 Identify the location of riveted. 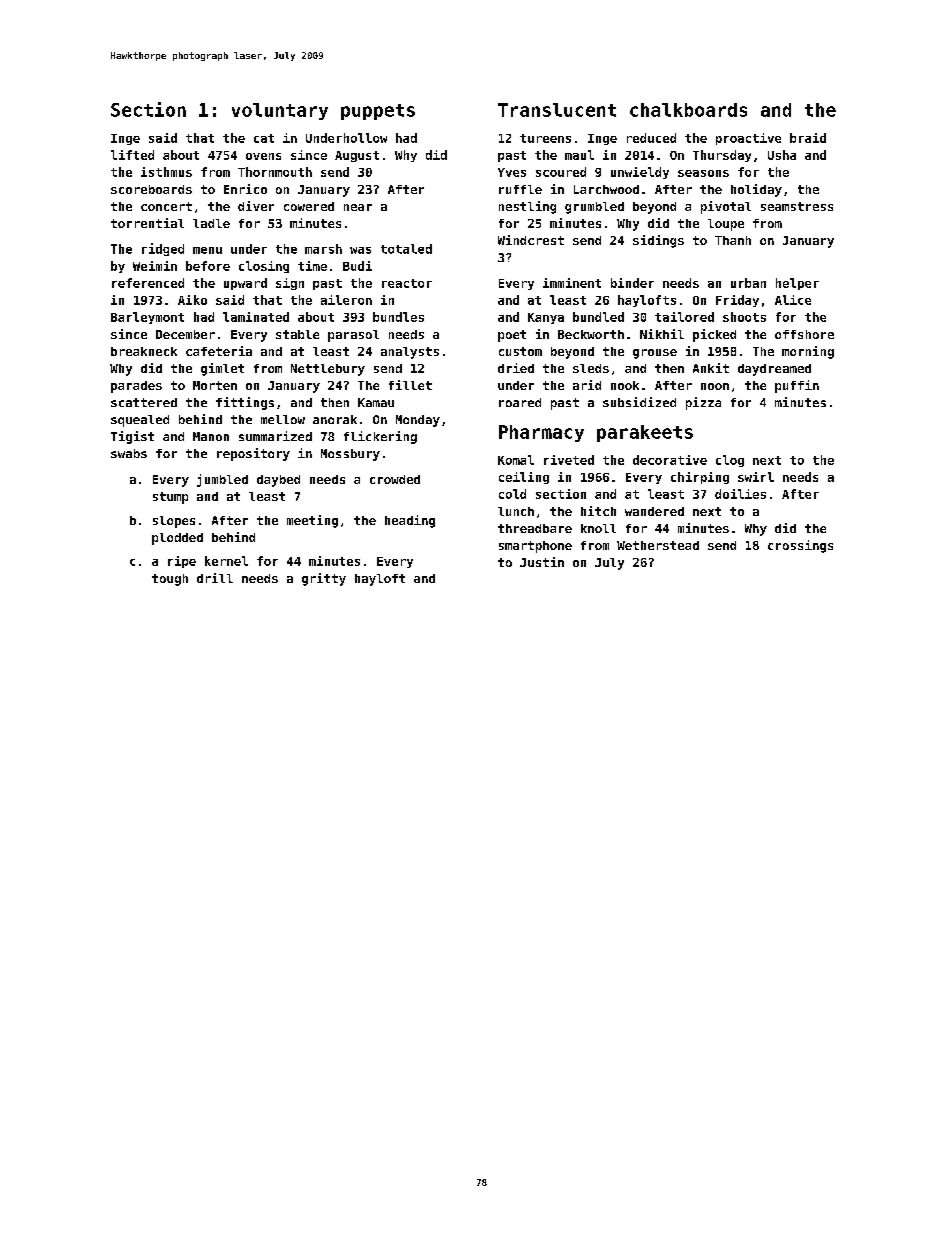
(569, 460).
